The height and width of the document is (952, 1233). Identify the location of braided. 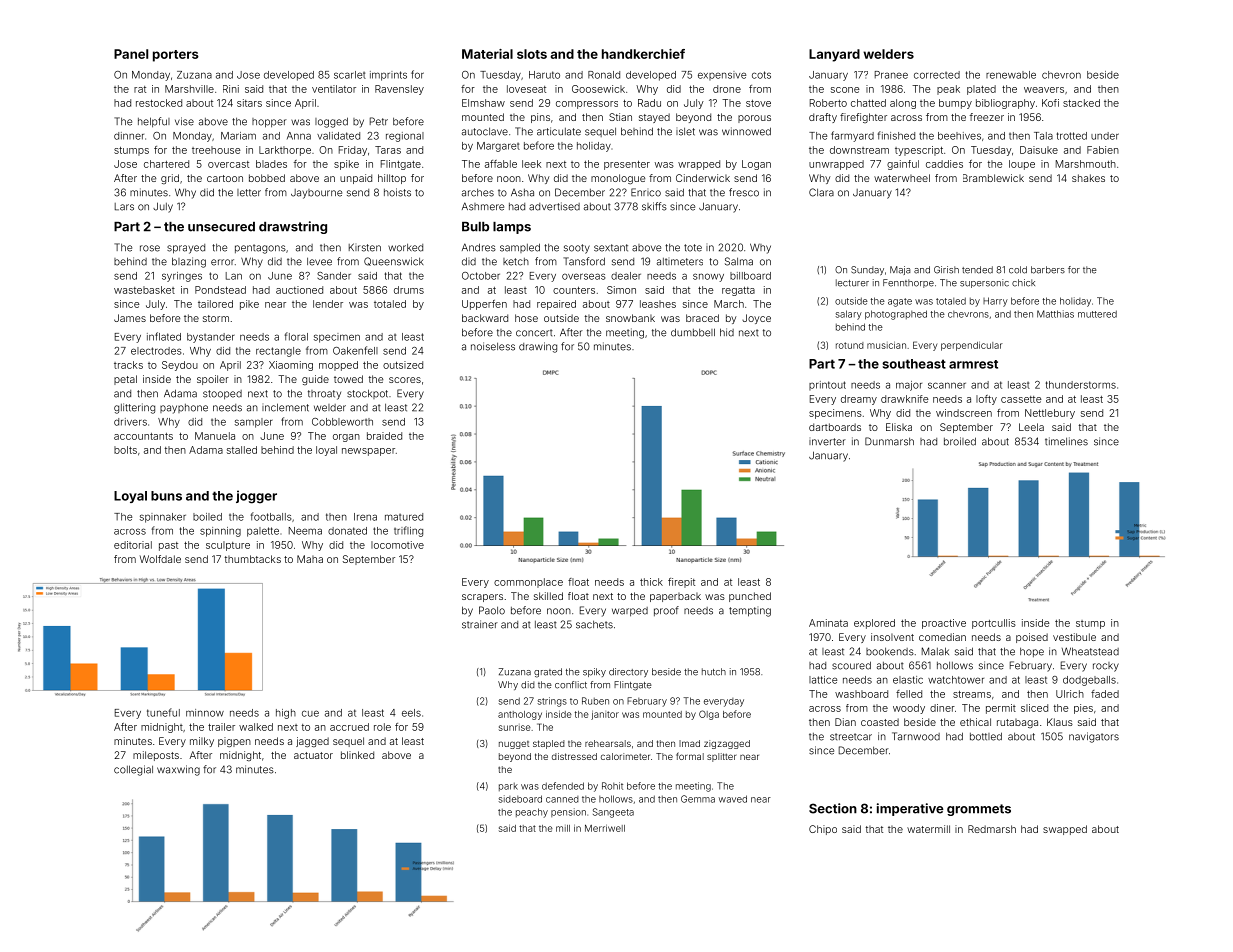
(384, 436).
